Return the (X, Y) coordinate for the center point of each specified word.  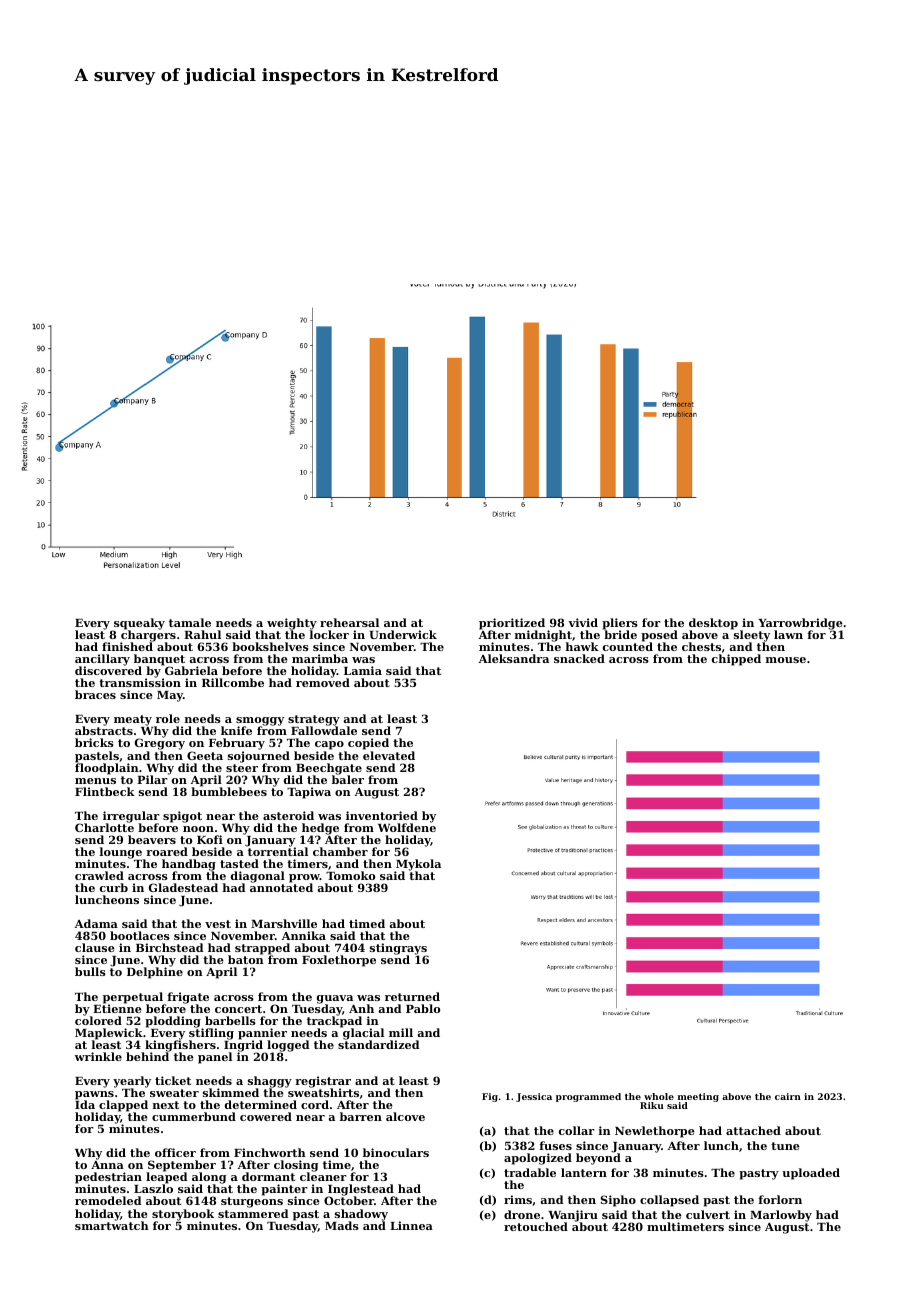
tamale (190, 622)
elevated (389, 755)
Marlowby (781, 1216)
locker (329, 634)
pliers (620, 624)
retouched (536, 1226)
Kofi (210, 839)
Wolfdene (407, 827)
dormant (268, 1176)
